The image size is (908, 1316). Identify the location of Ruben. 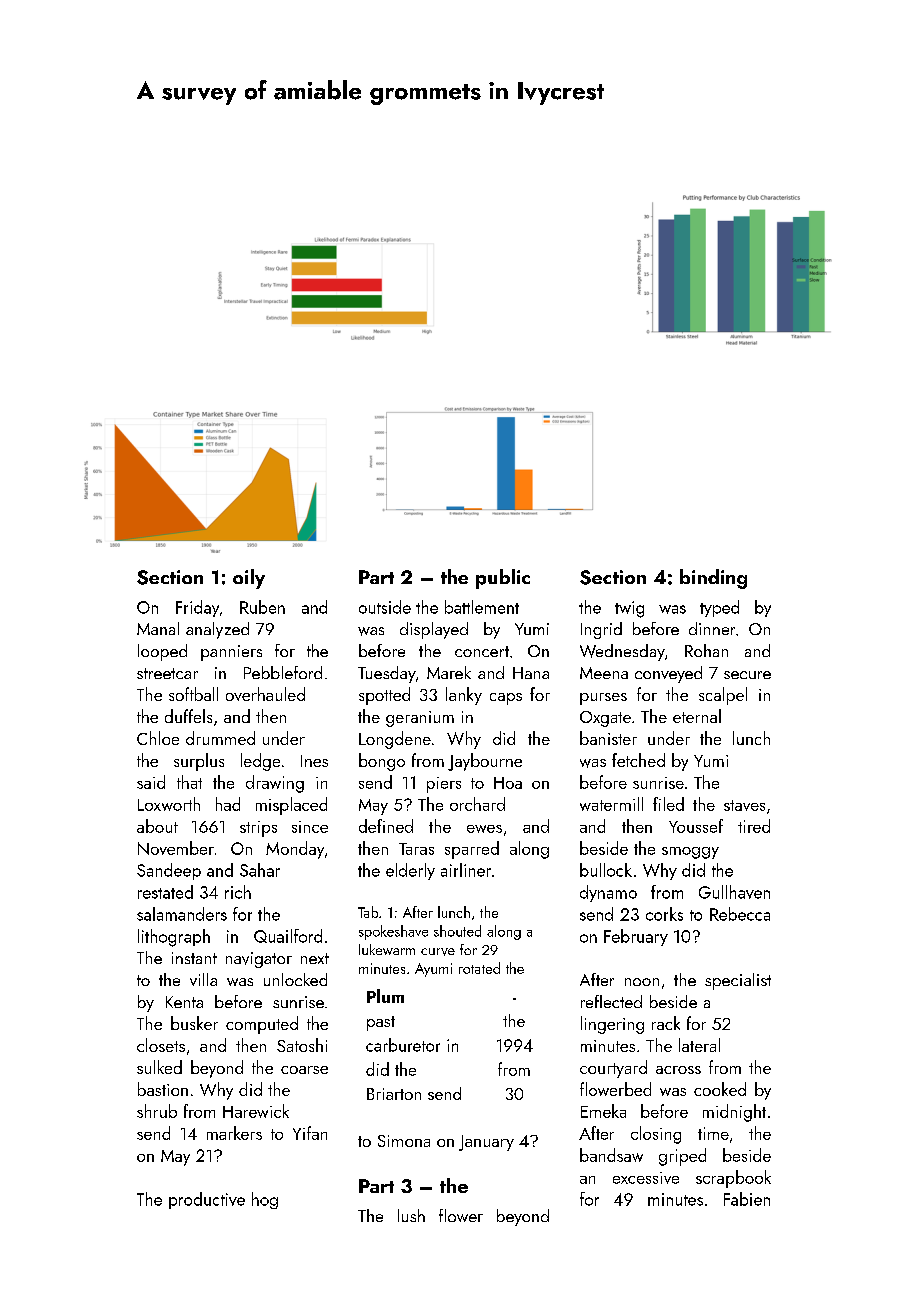
(262, 607).
